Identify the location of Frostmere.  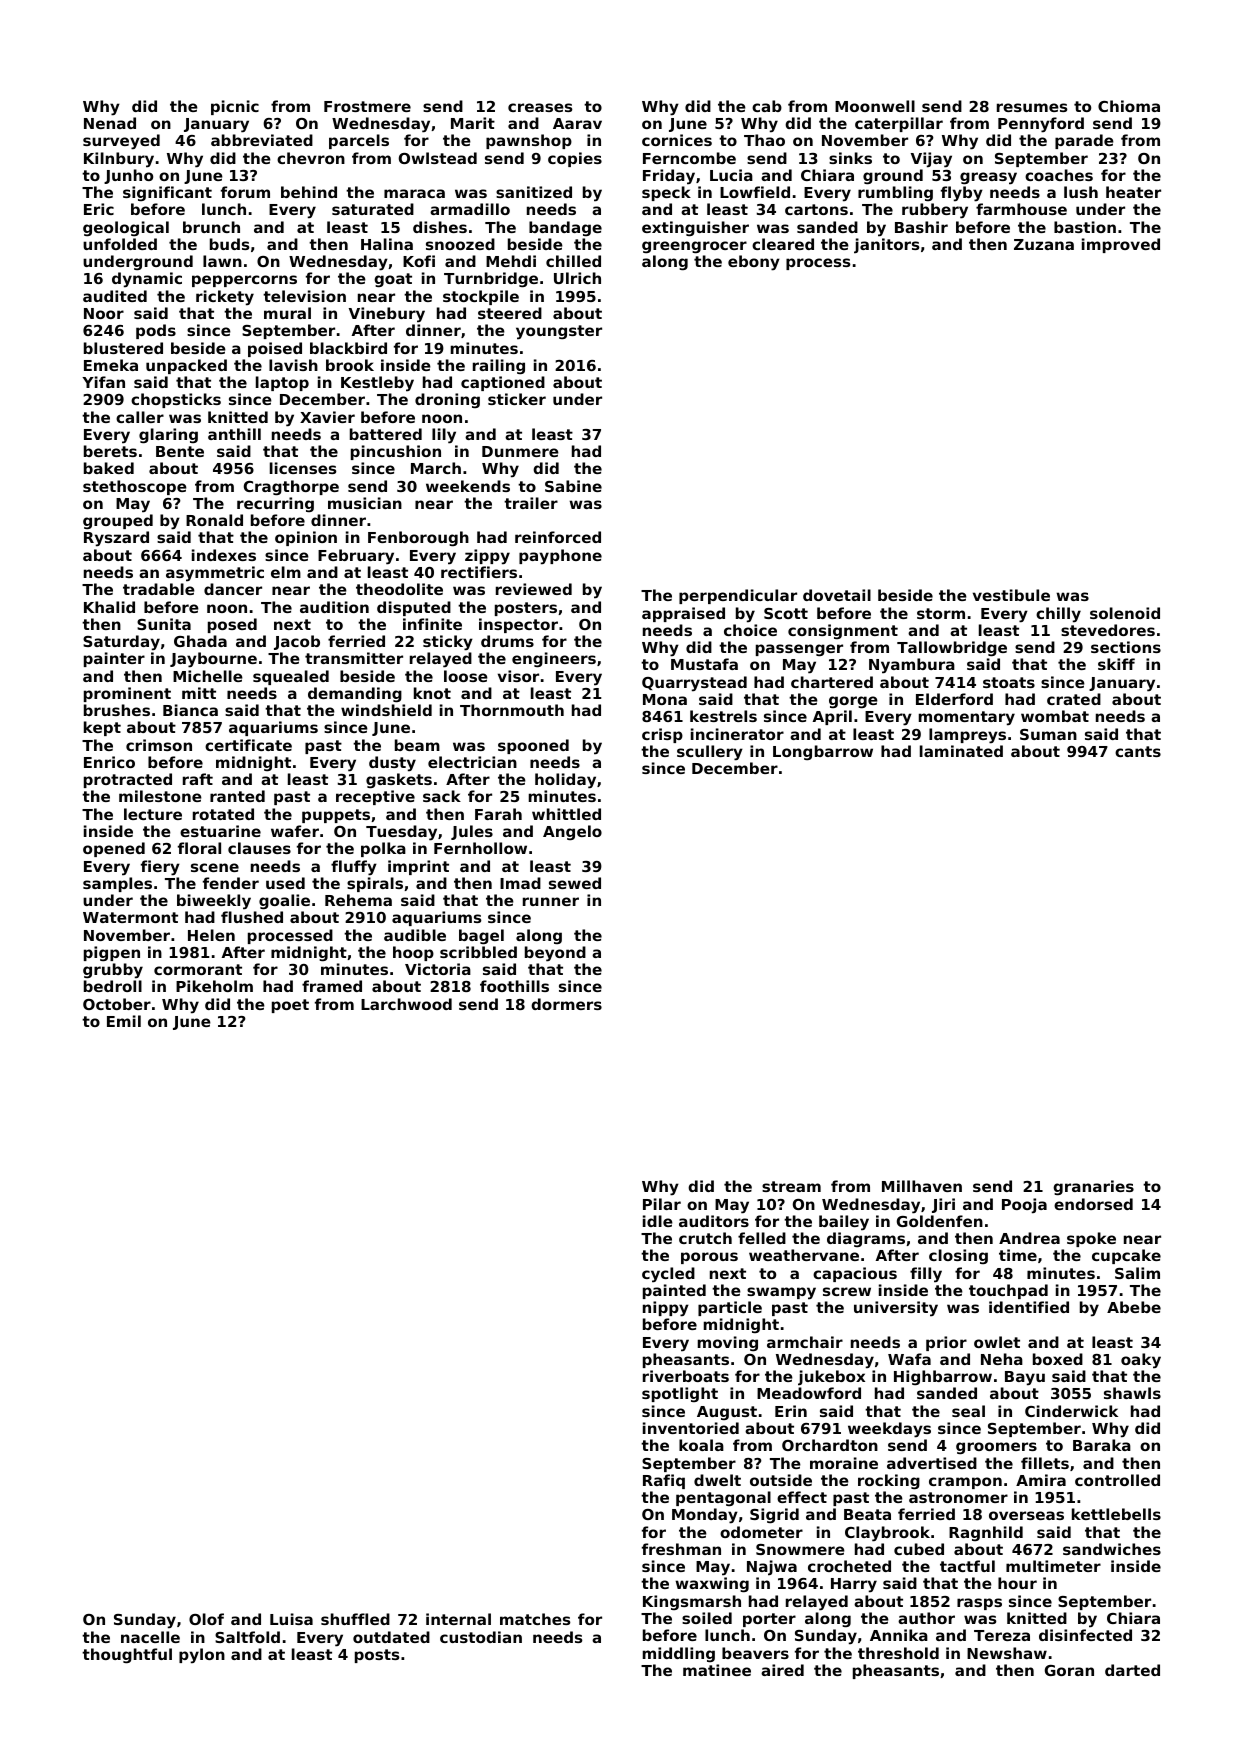
(367, 106).
